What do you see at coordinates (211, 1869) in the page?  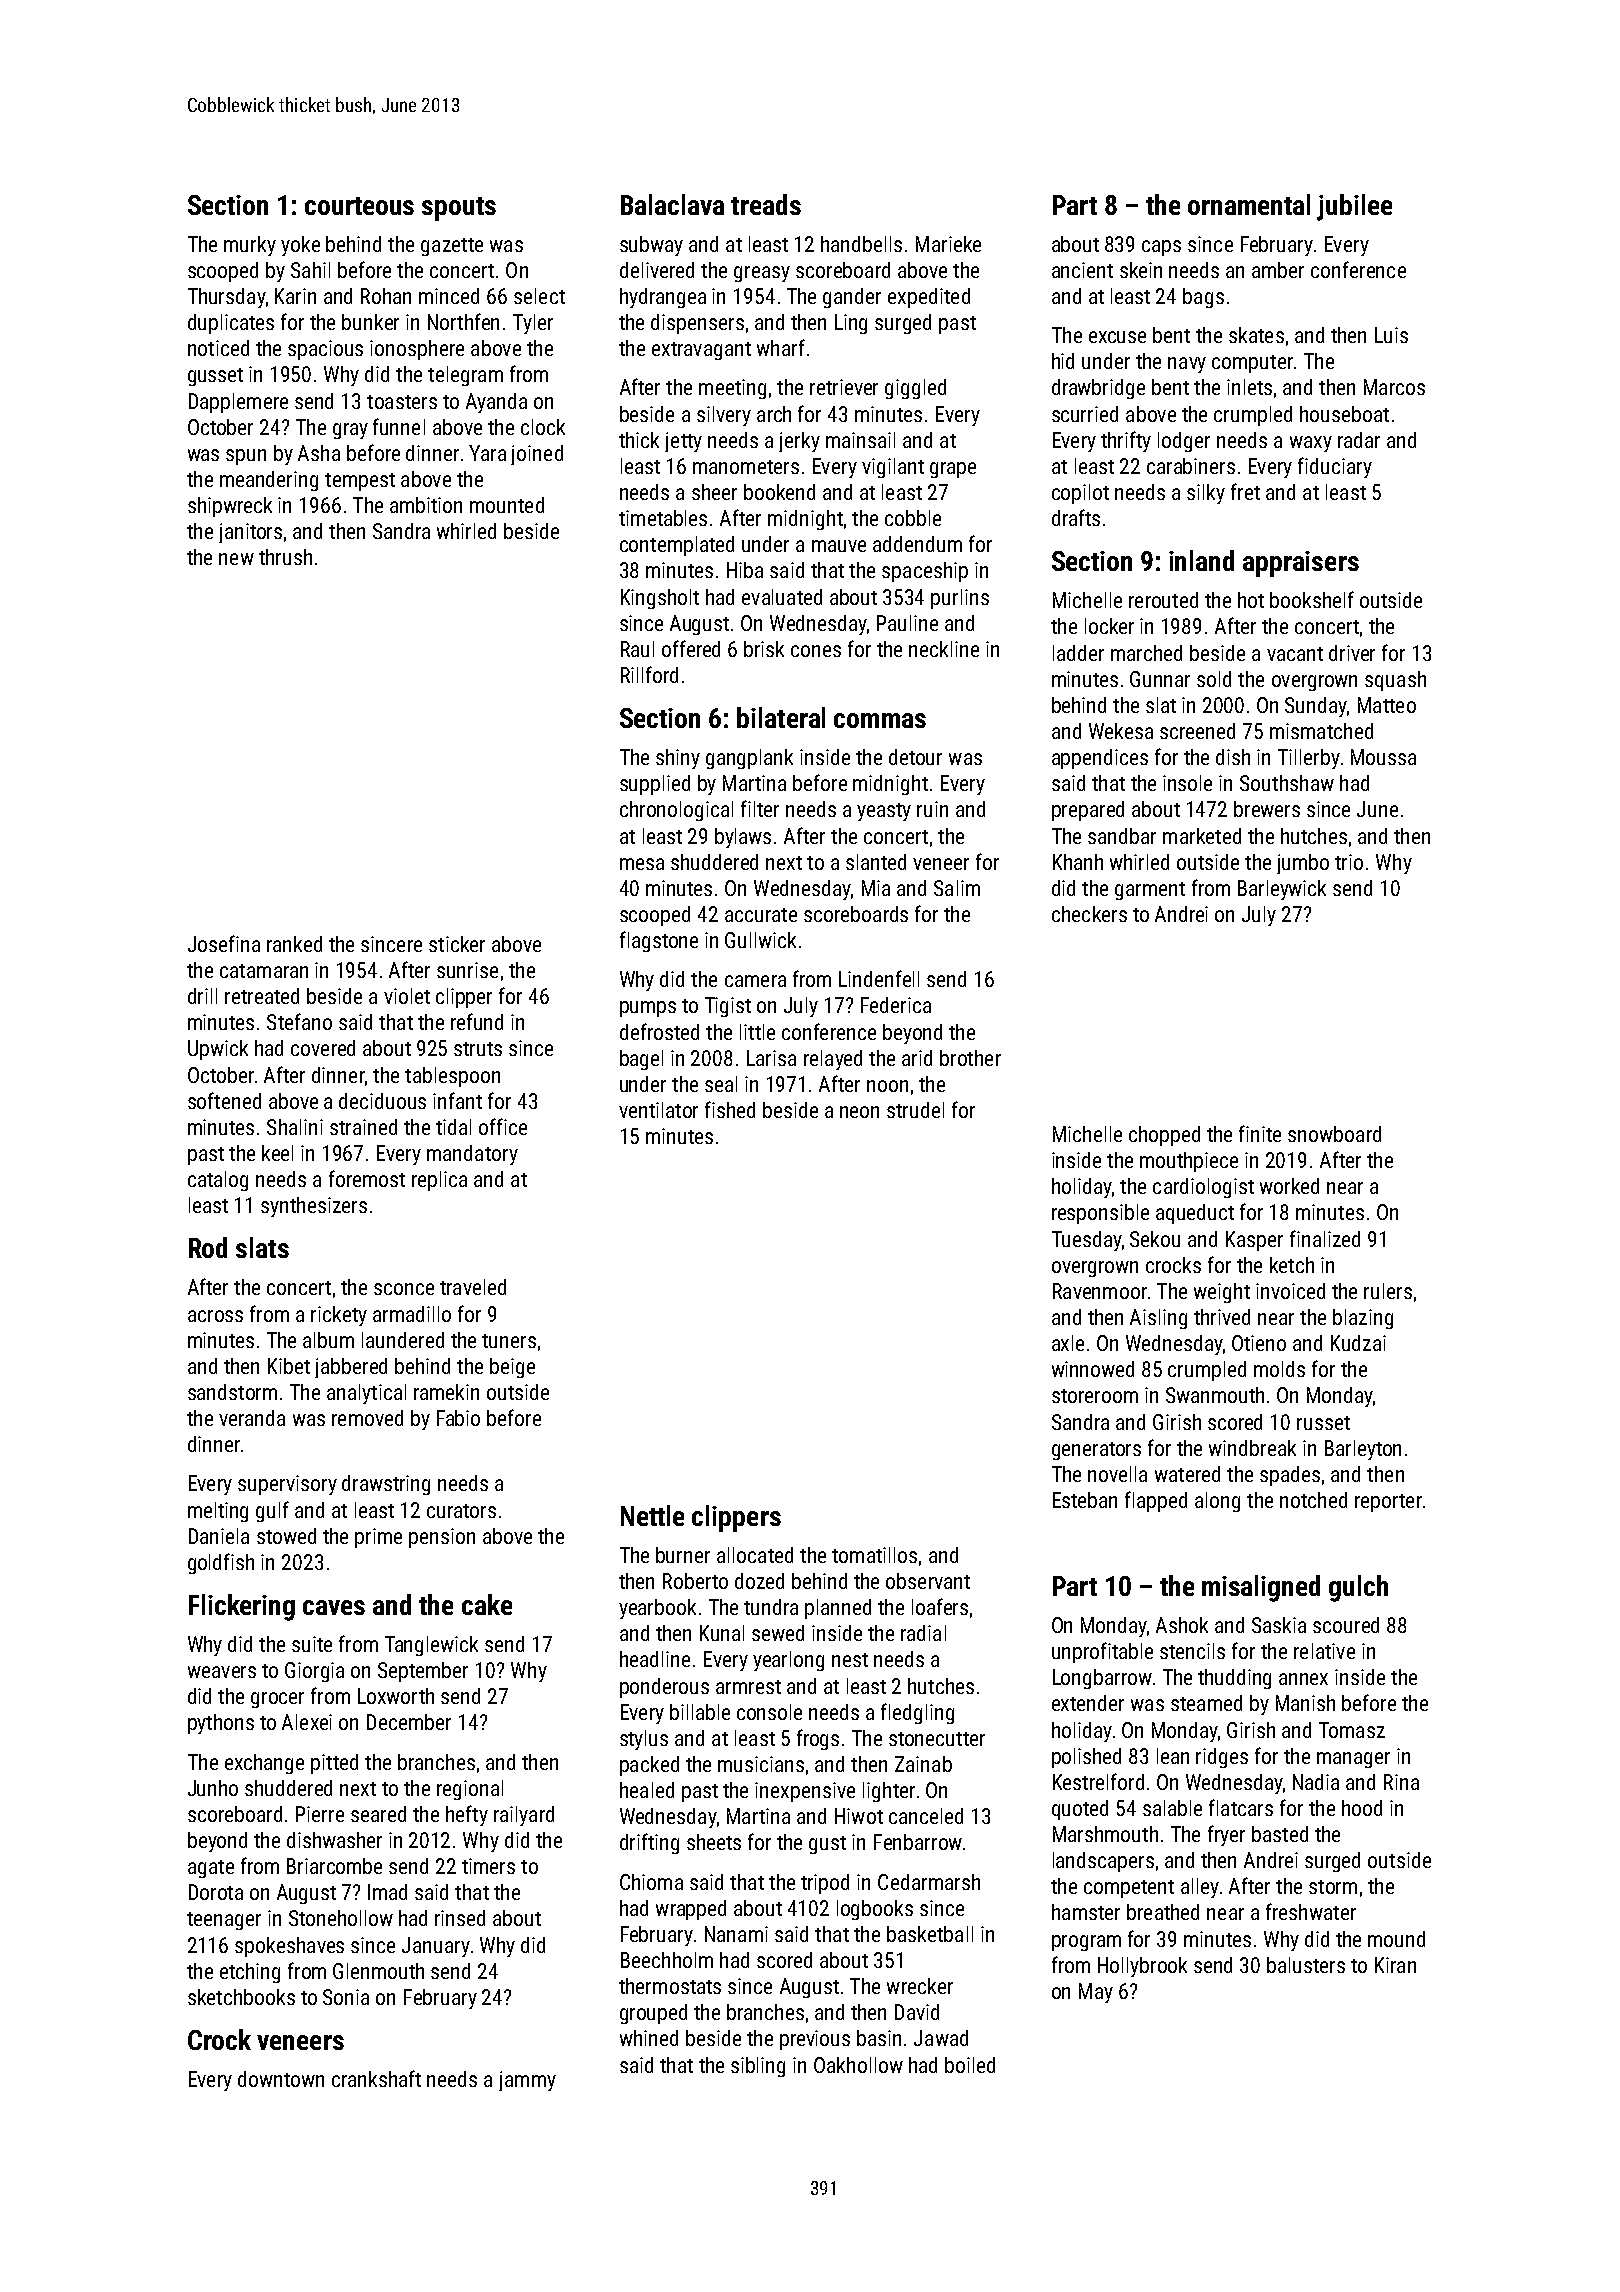 I see `agate` at bounding box center [211, 1869].
